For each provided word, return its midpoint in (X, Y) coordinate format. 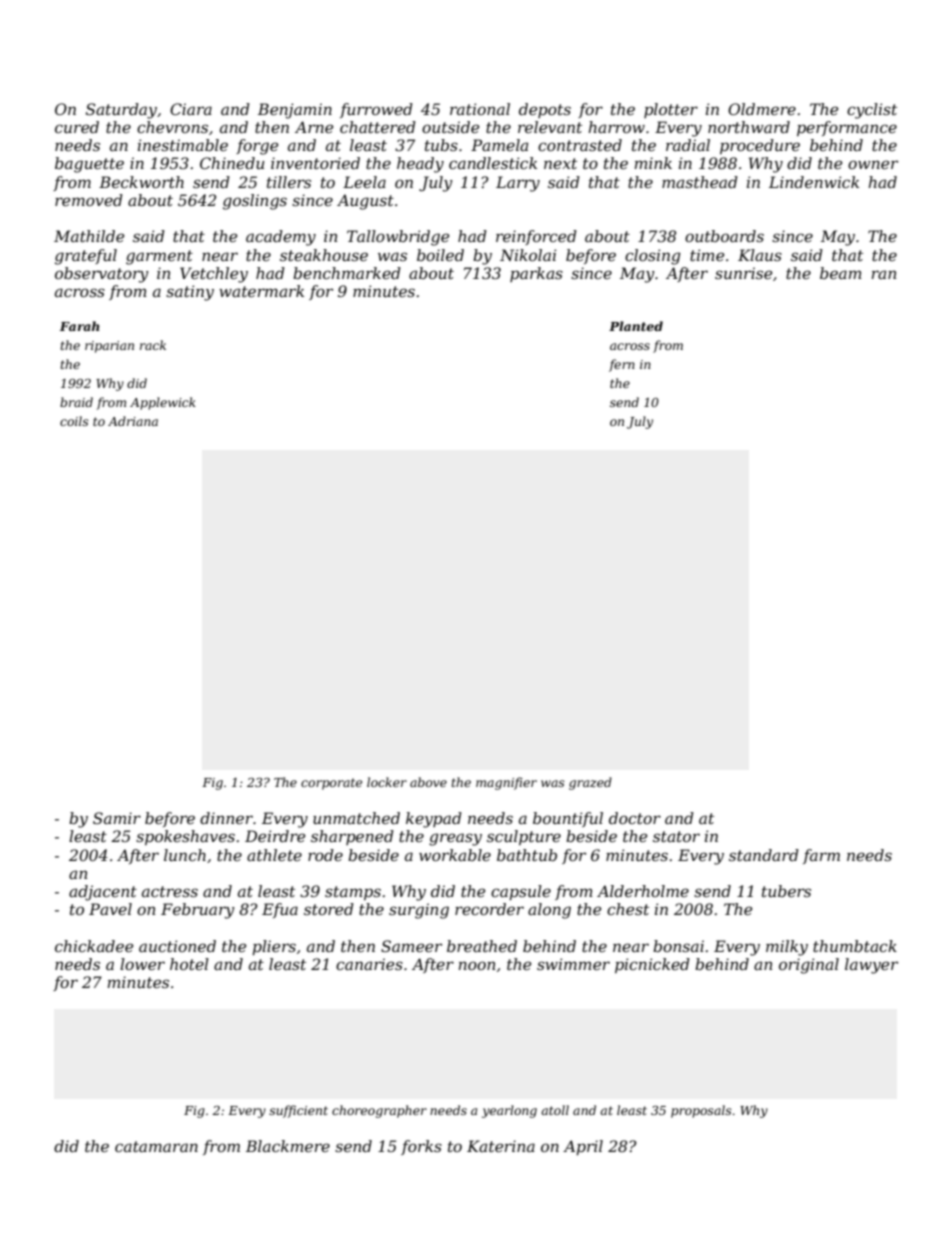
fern (622, 365)
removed (89, 200)
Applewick (163, 403)
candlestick (493, 163)
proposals (701, 1111)
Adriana (133, 421)
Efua (280, 910)
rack (153, 345)
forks (421, 1147)
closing (653, 257)
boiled (440, 255)
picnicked (652, 965)
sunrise (743, 273)
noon (477, 965)
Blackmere (288, 1146)
